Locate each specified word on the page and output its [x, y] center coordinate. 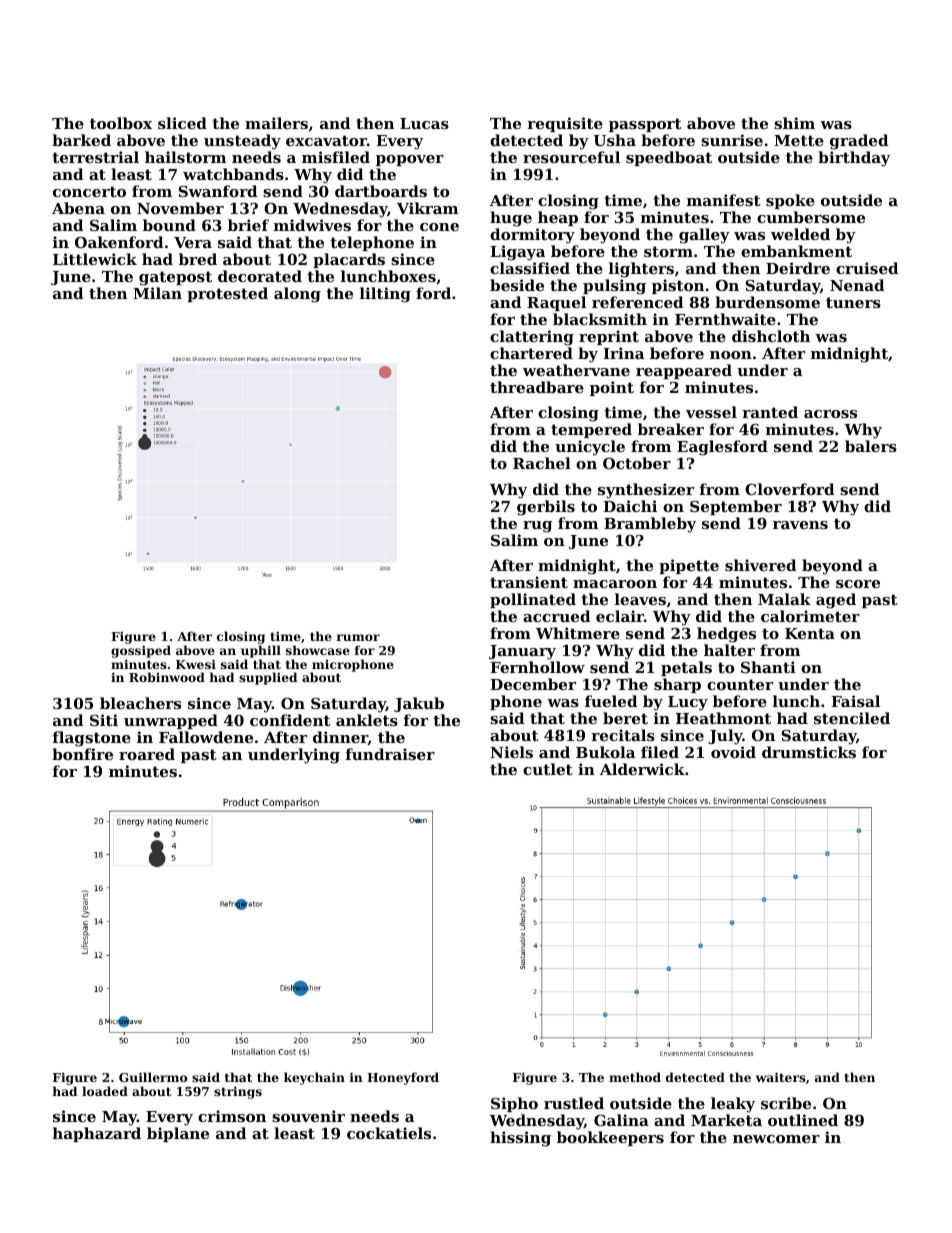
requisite [565, 124]
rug [537, 527]
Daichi [630, 506]
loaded [105, 1091]
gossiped [141, 651]
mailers [276, 123]
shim [794, 123]
